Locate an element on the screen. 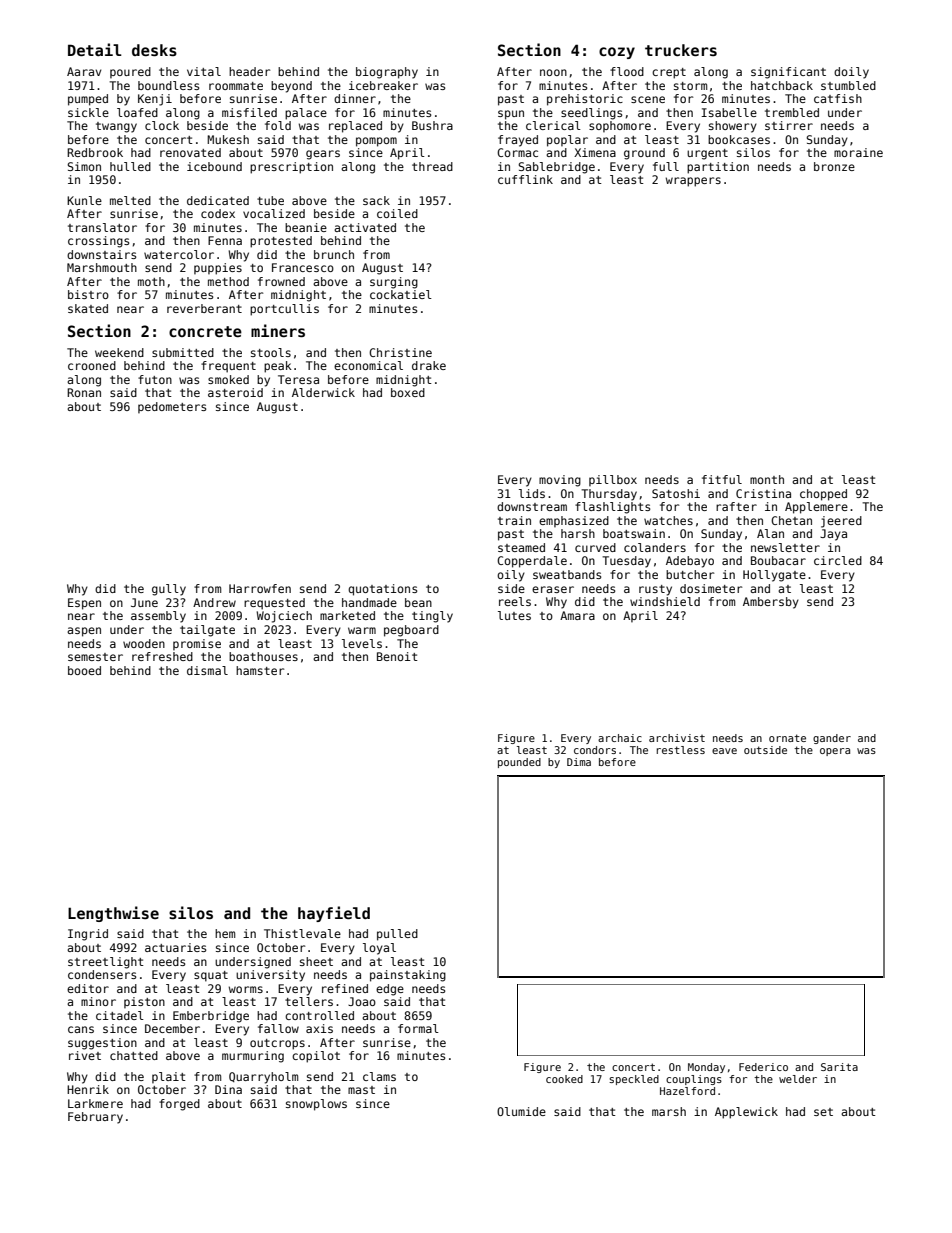  Benoit is located at coordinates (397, 656).
